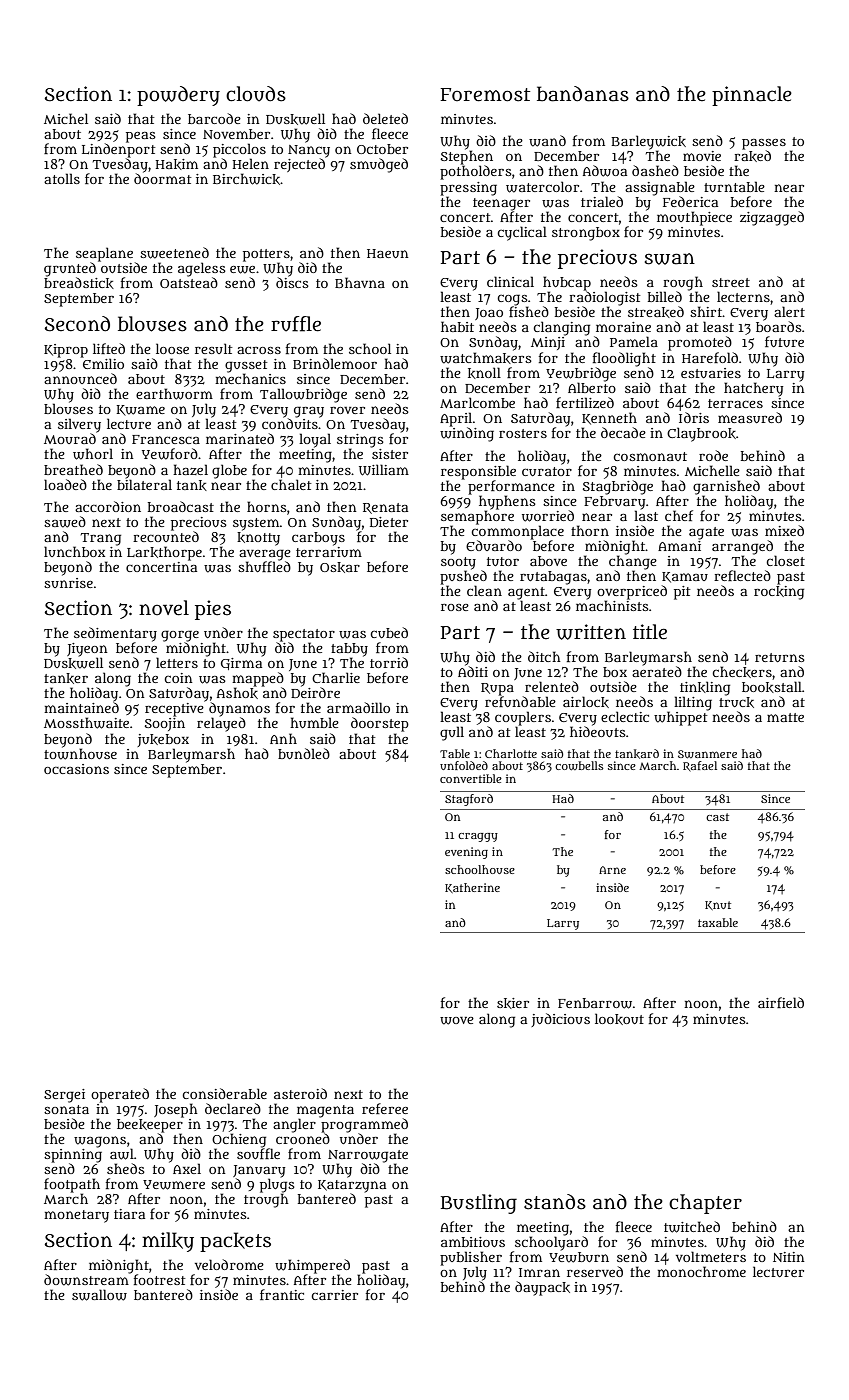 The image size is (849, 1400). I want to click on semaphore, so click(477, 517).
